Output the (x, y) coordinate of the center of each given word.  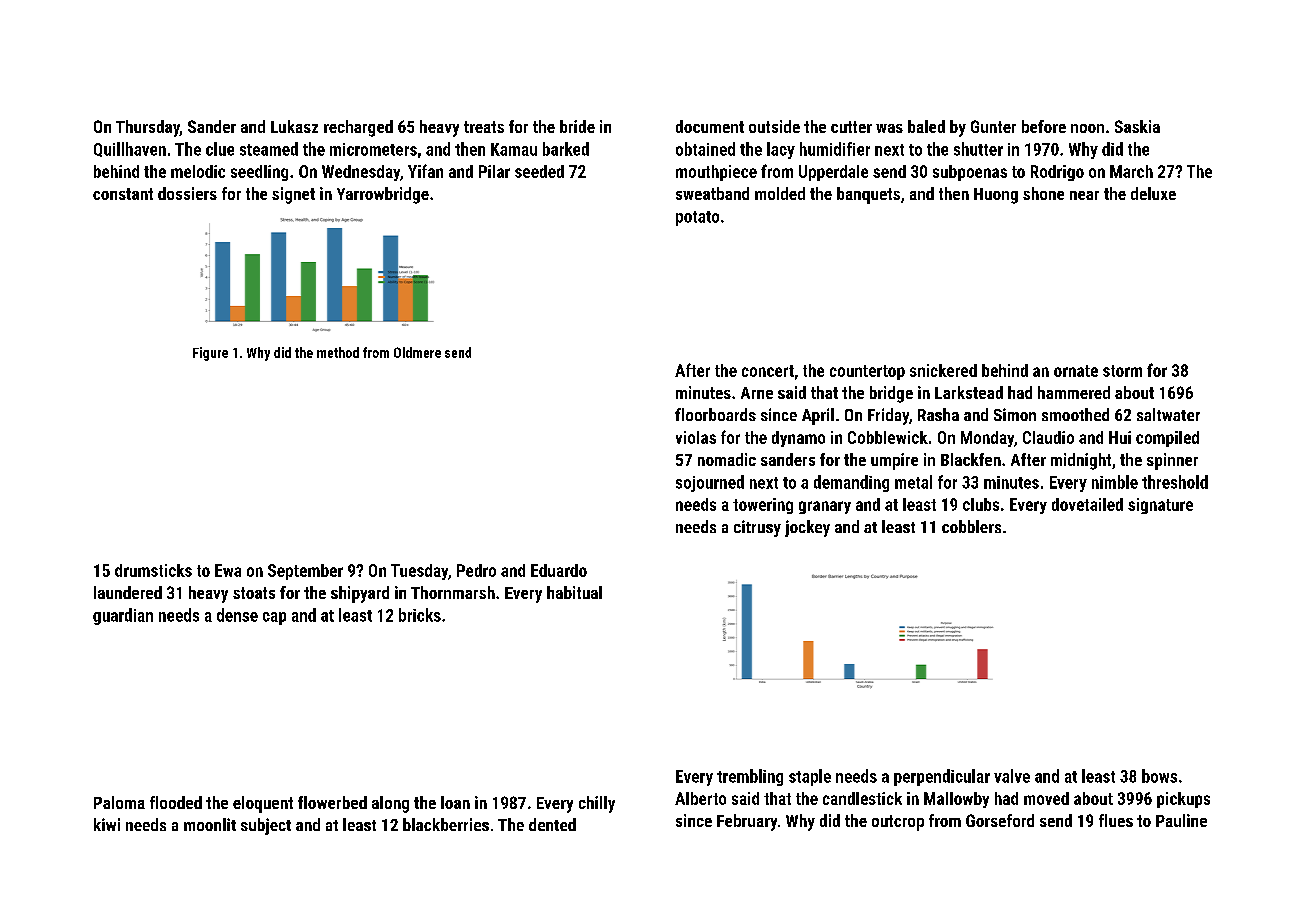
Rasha (938, 414)
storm (1122, 371)
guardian (123, 616)
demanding (851, 483)
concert (768, 371)
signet (293, 195)
